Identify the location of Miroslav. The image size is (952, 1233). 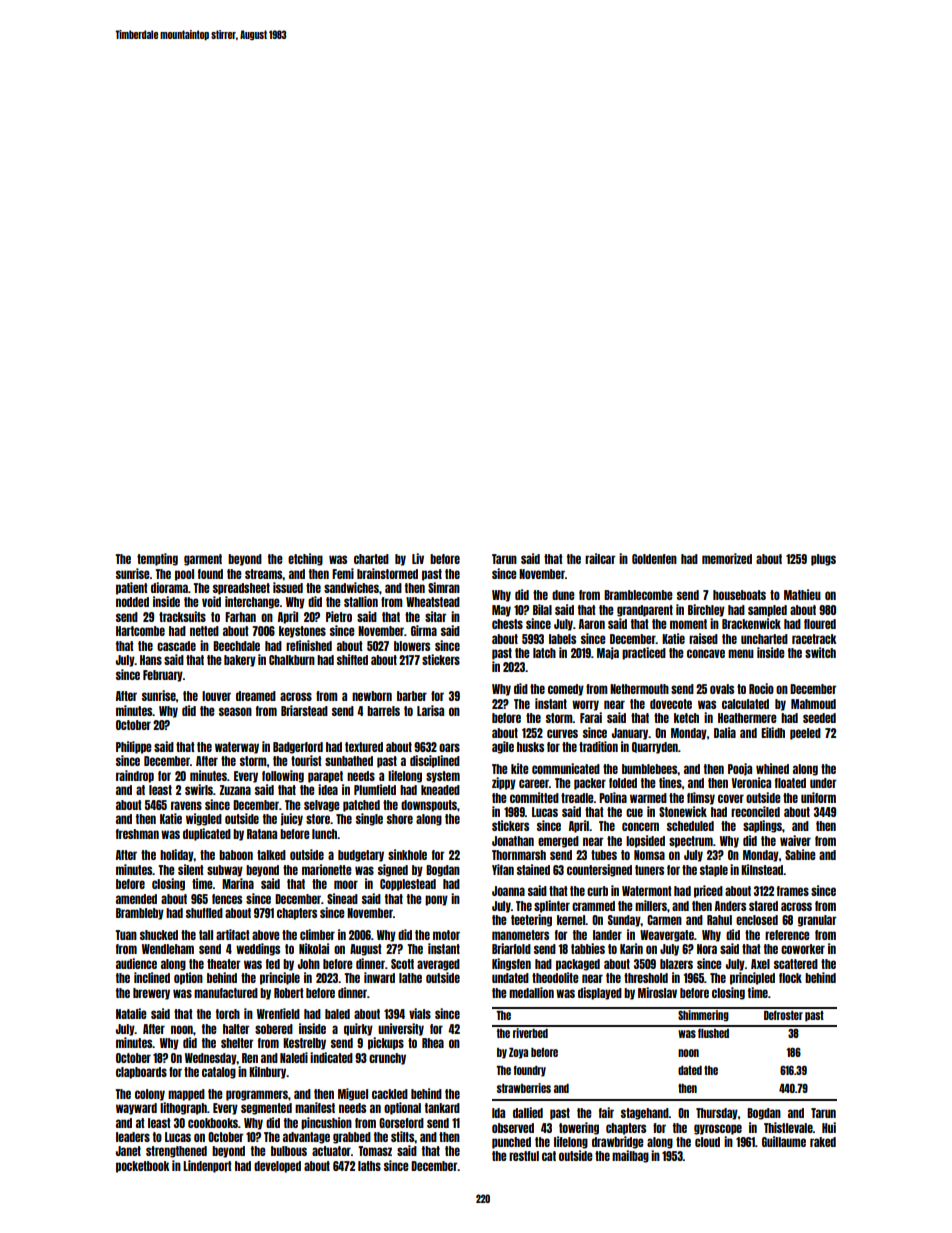
(657, 992).
